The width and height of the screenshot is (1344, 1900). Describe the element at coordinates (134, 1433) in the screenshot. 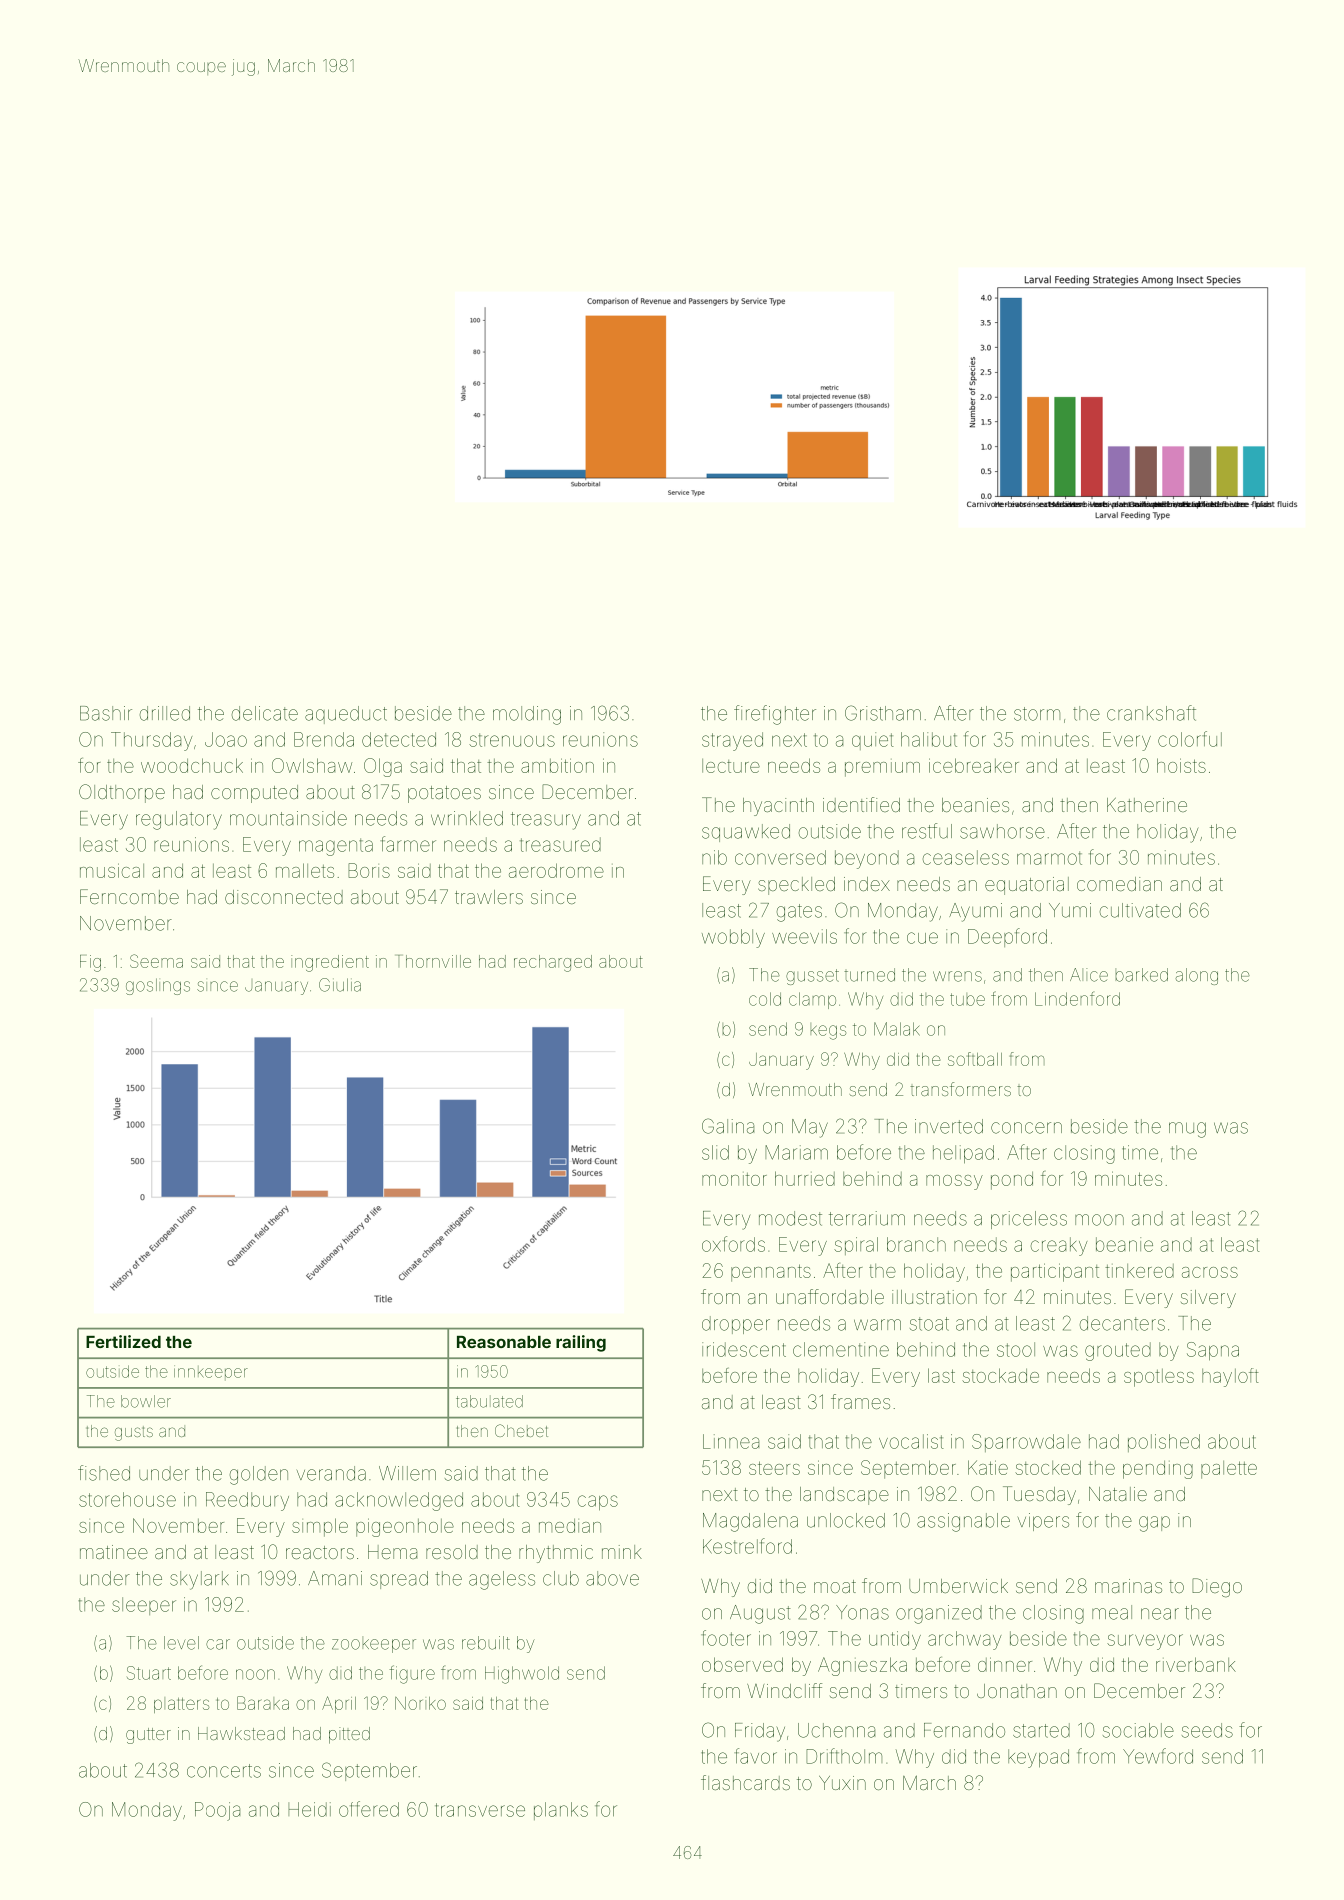

I see `gusts` at that location.
